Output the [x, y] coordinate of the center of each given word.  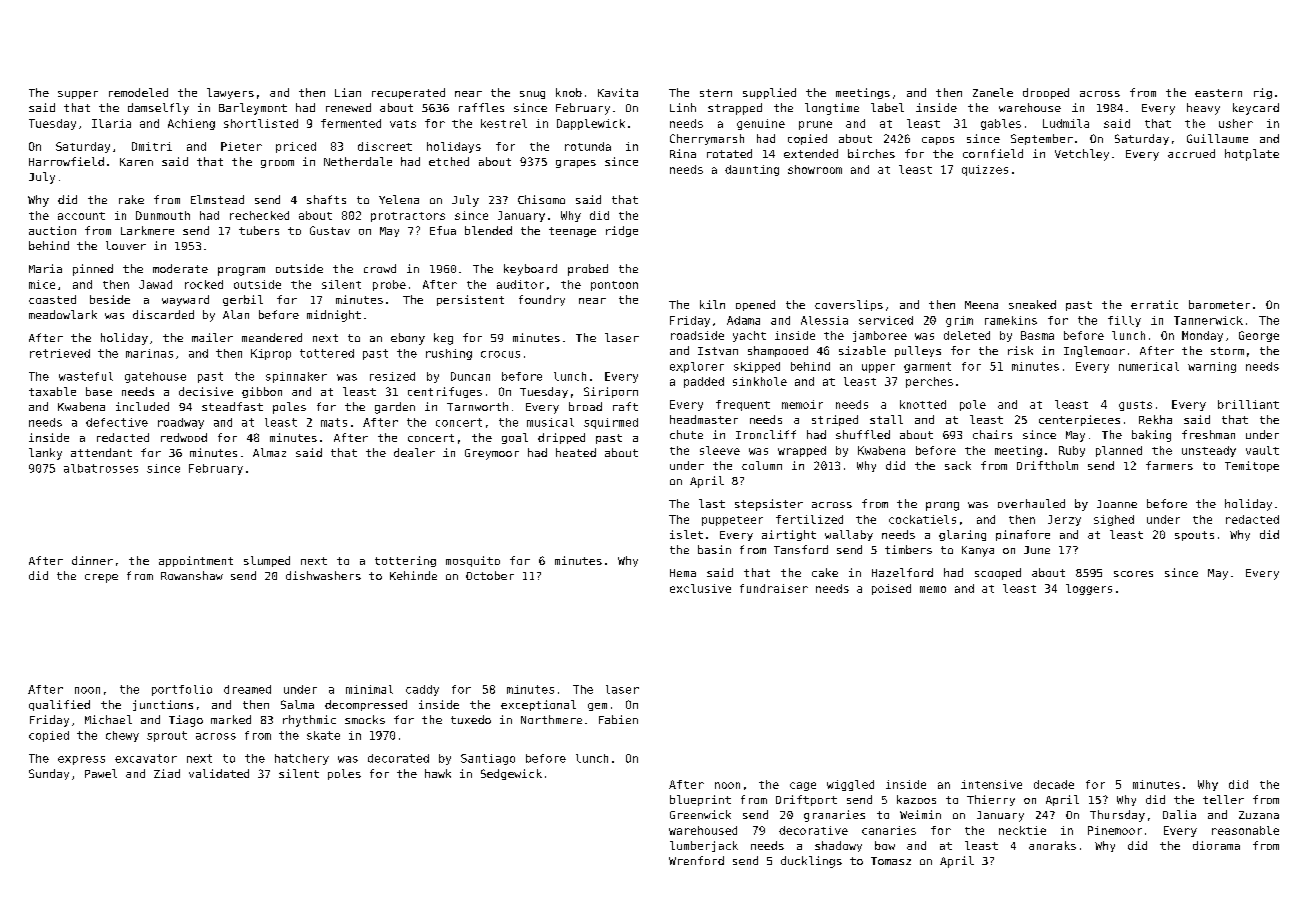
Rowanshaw [192, 575]
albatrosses [101, 468]
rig [1263, 93]
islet [686, 534]
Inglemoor [1094, 351]
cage [803, 786]
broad [585, 406]
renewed [348, 107]
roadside [697, 335]
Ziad [167, 773]
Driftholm [1047, 465]
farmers [1169, 465]
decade [1054, 784]
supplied [769, 93]
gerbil [243, 300]
